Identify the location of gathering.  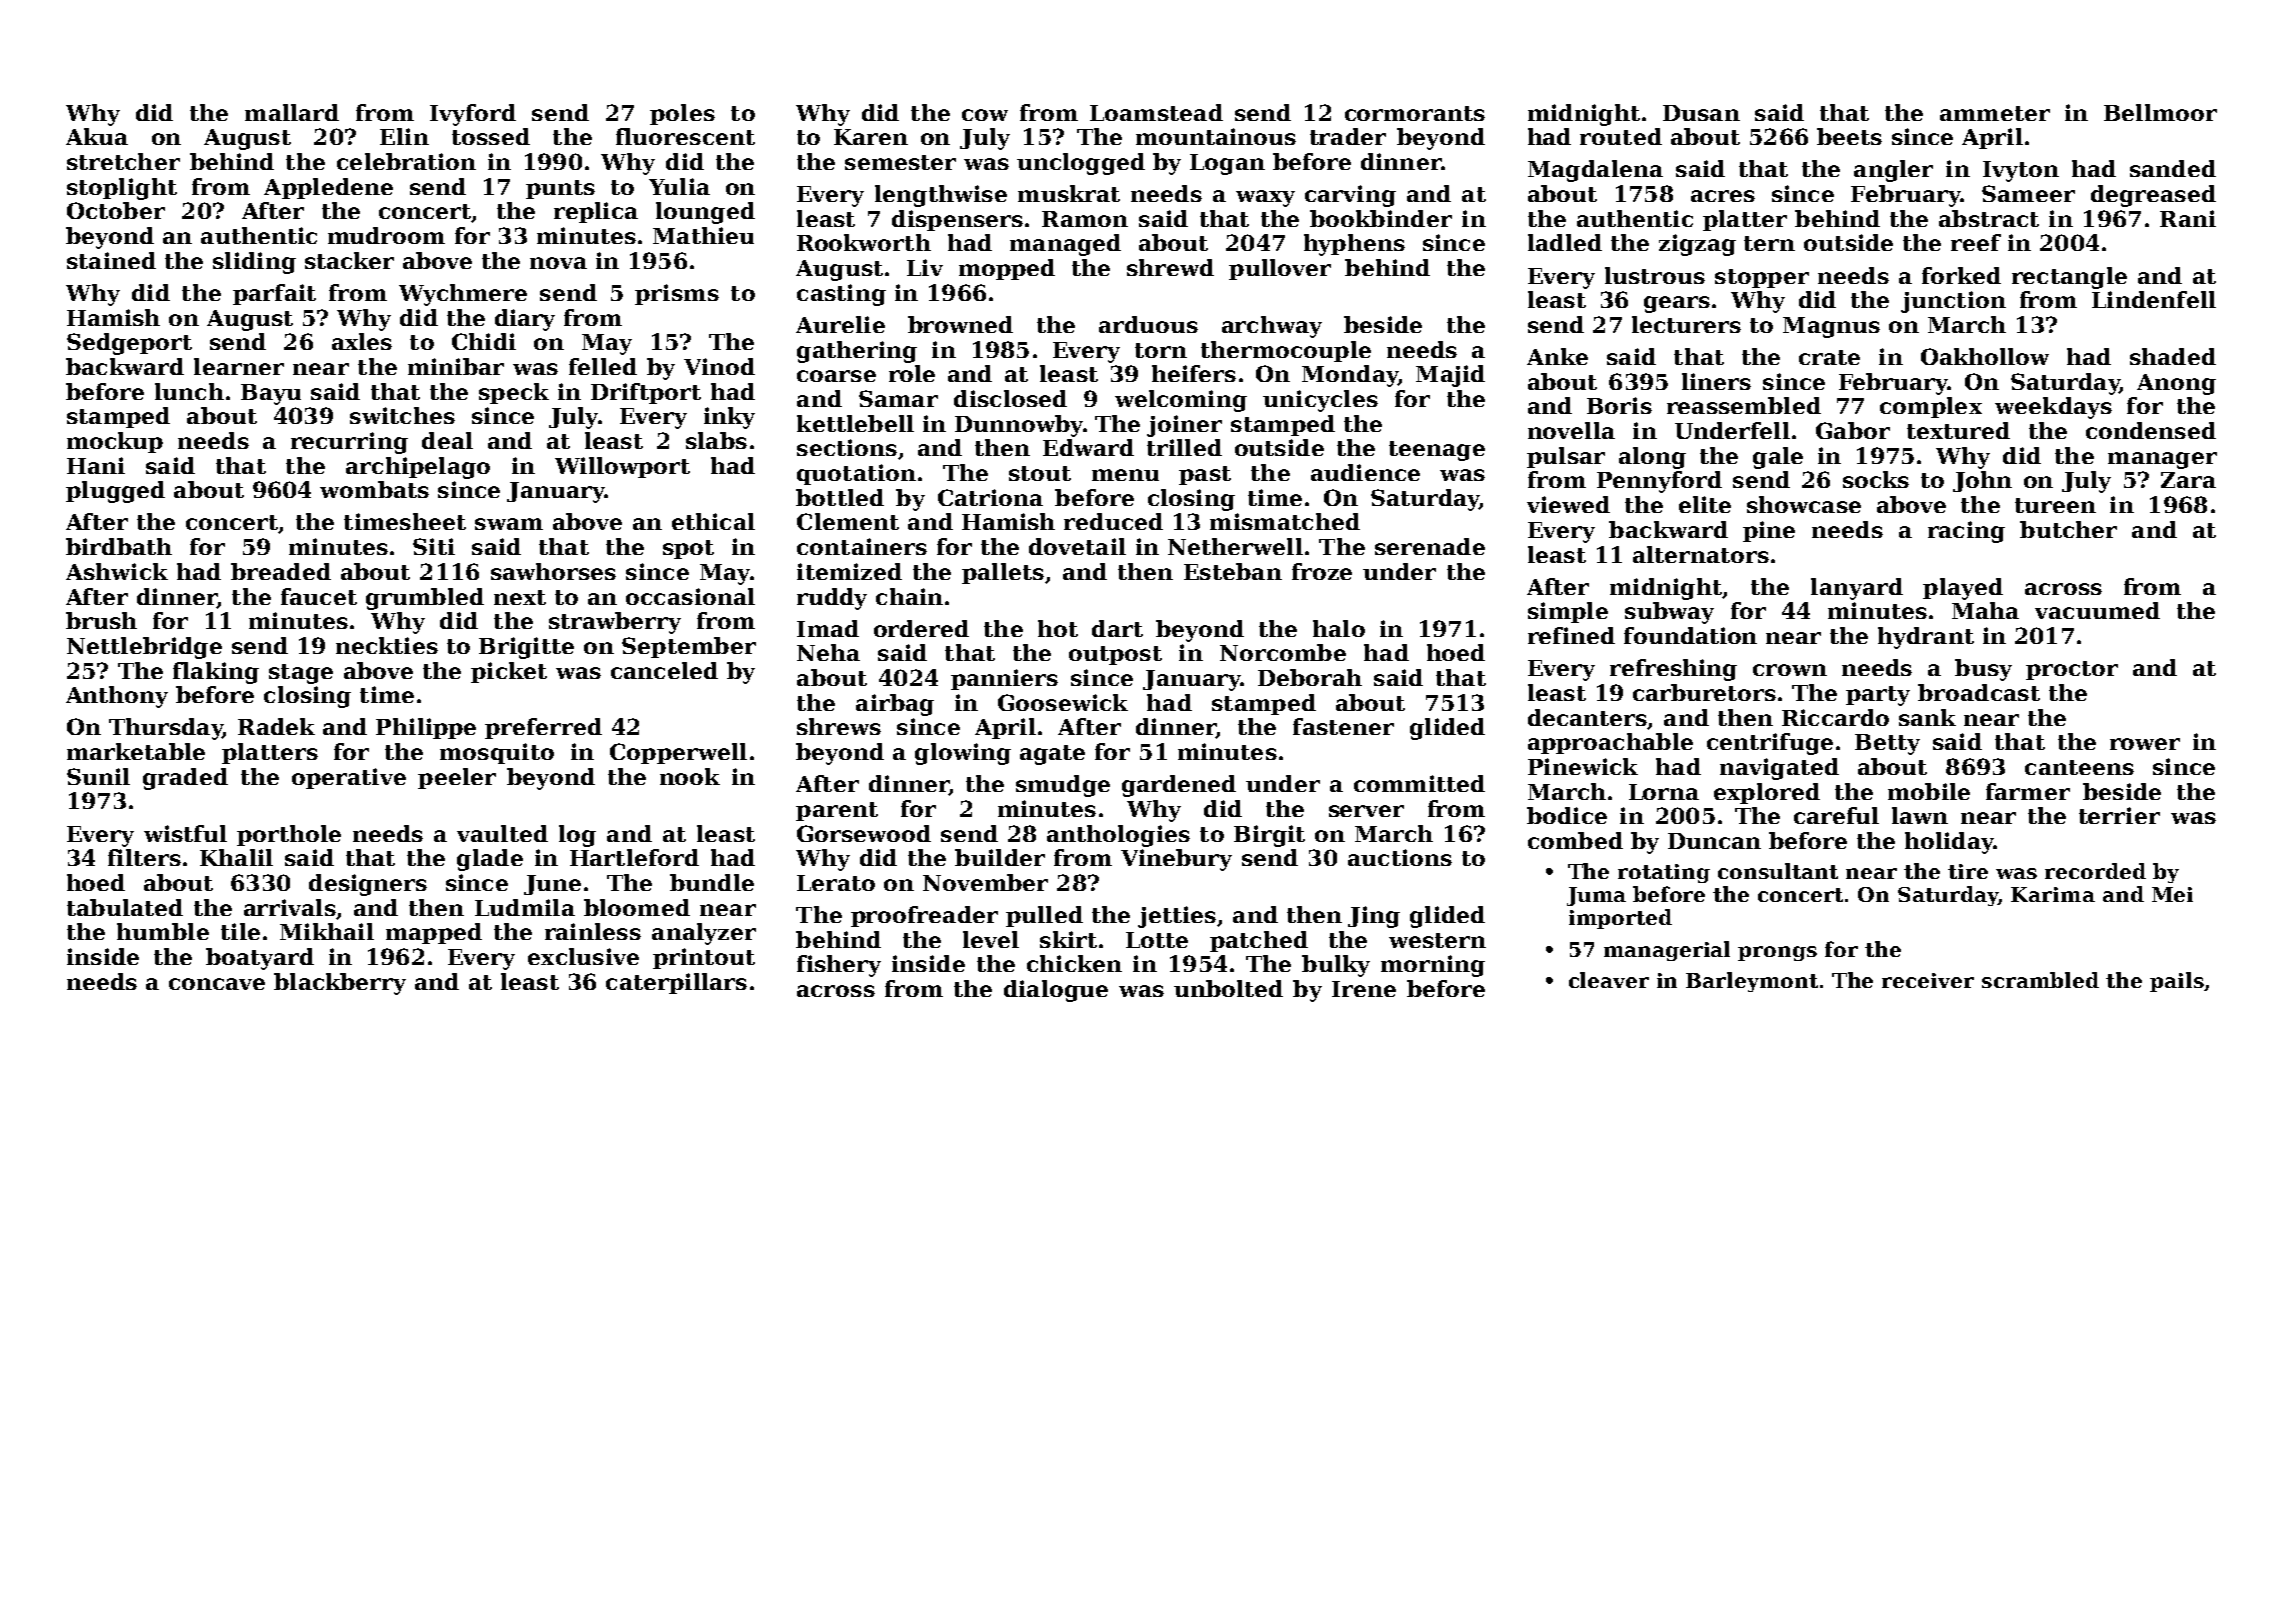
(857, 352).
